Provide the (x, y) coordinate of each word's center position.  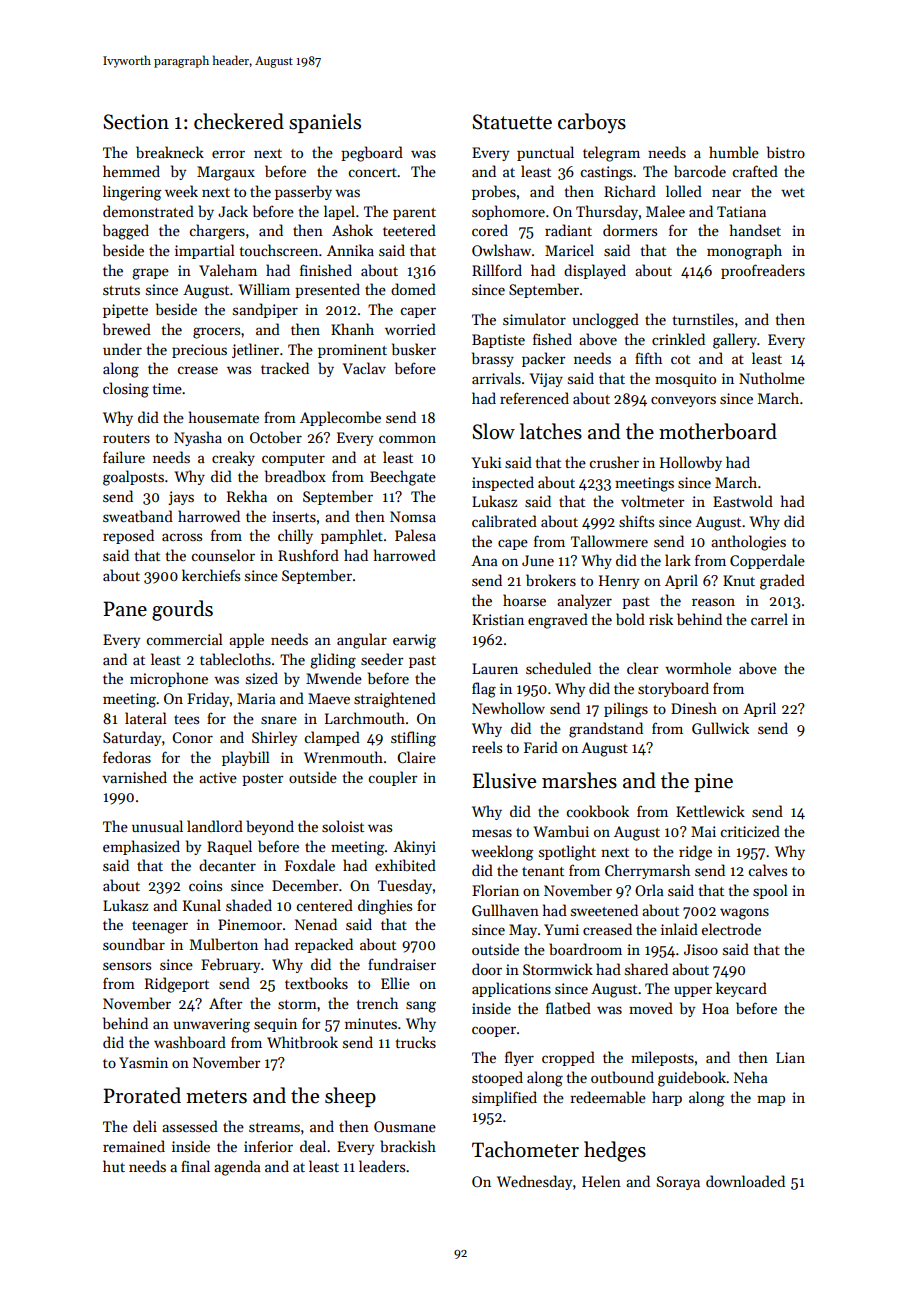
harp (667, 1098)
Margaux (226, 173)
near (726, 193)
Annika (350, 250)
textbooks (316, 983)
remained (134, 1146)
